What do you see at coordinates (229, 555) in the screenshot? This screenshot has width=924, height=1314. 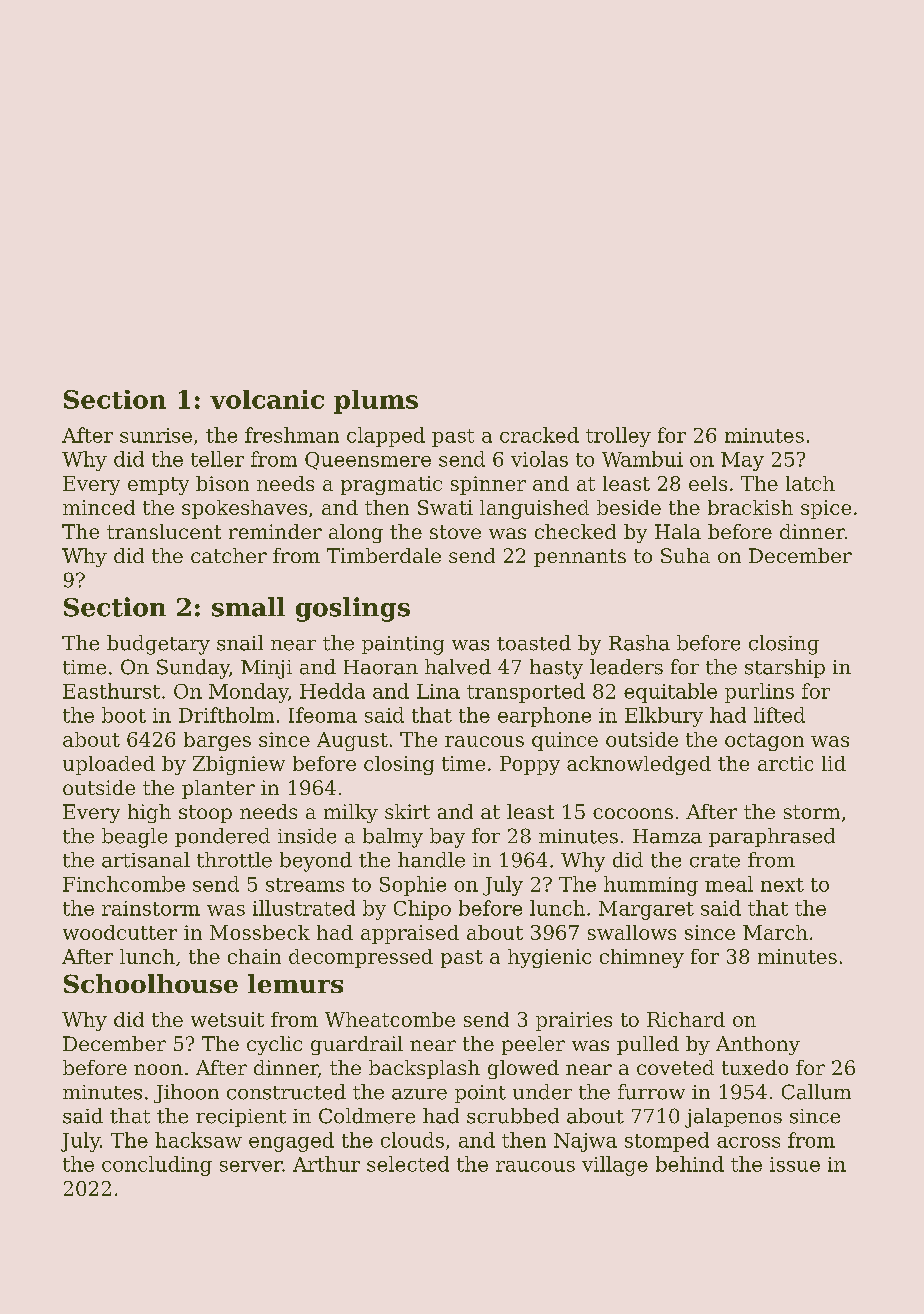 I see `catcher` at bounding box center [229, 555].
